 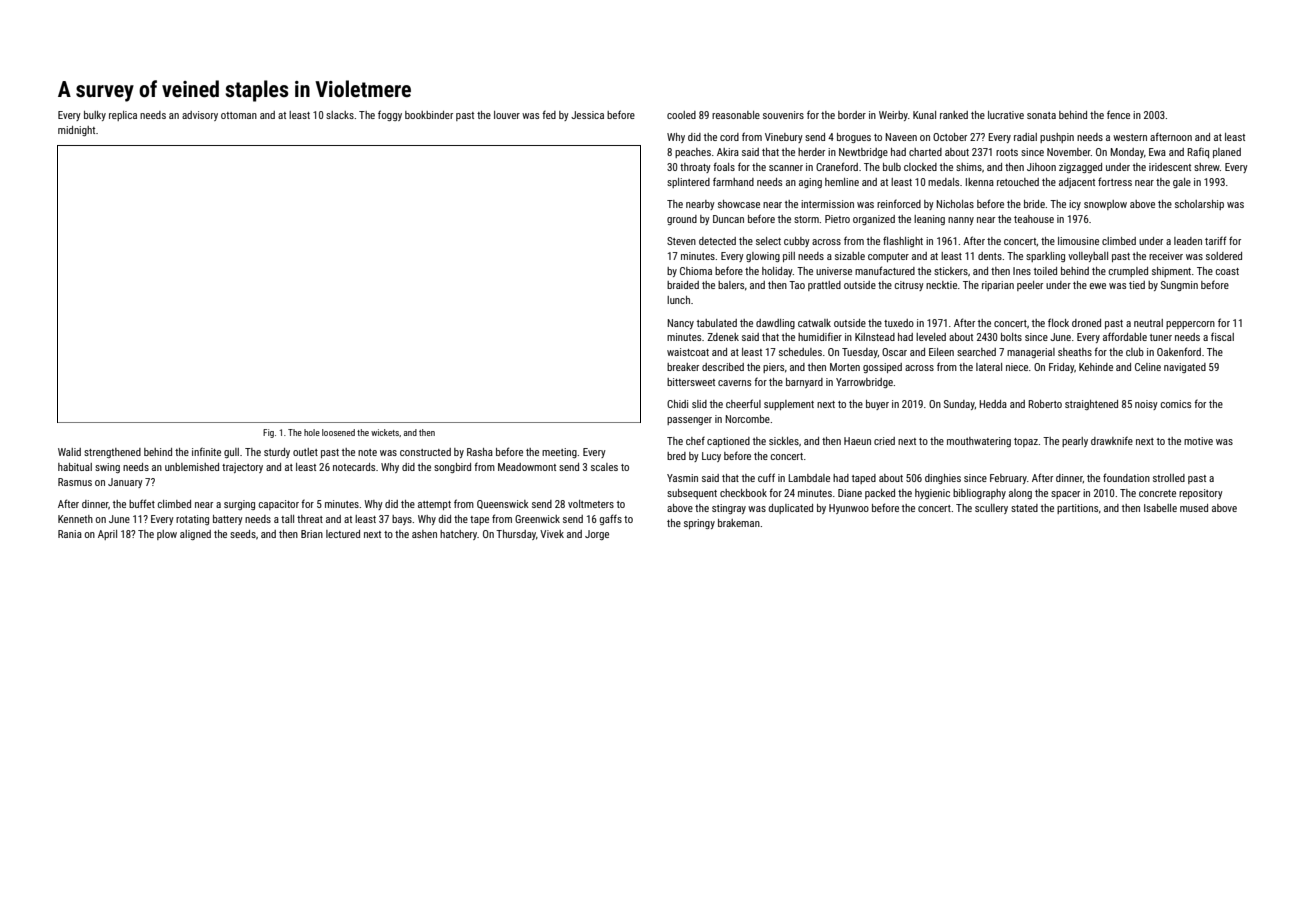 What do you see at coordinates (268, 433) in the document?
I see `Fig` at bounding box center [268, 433].
